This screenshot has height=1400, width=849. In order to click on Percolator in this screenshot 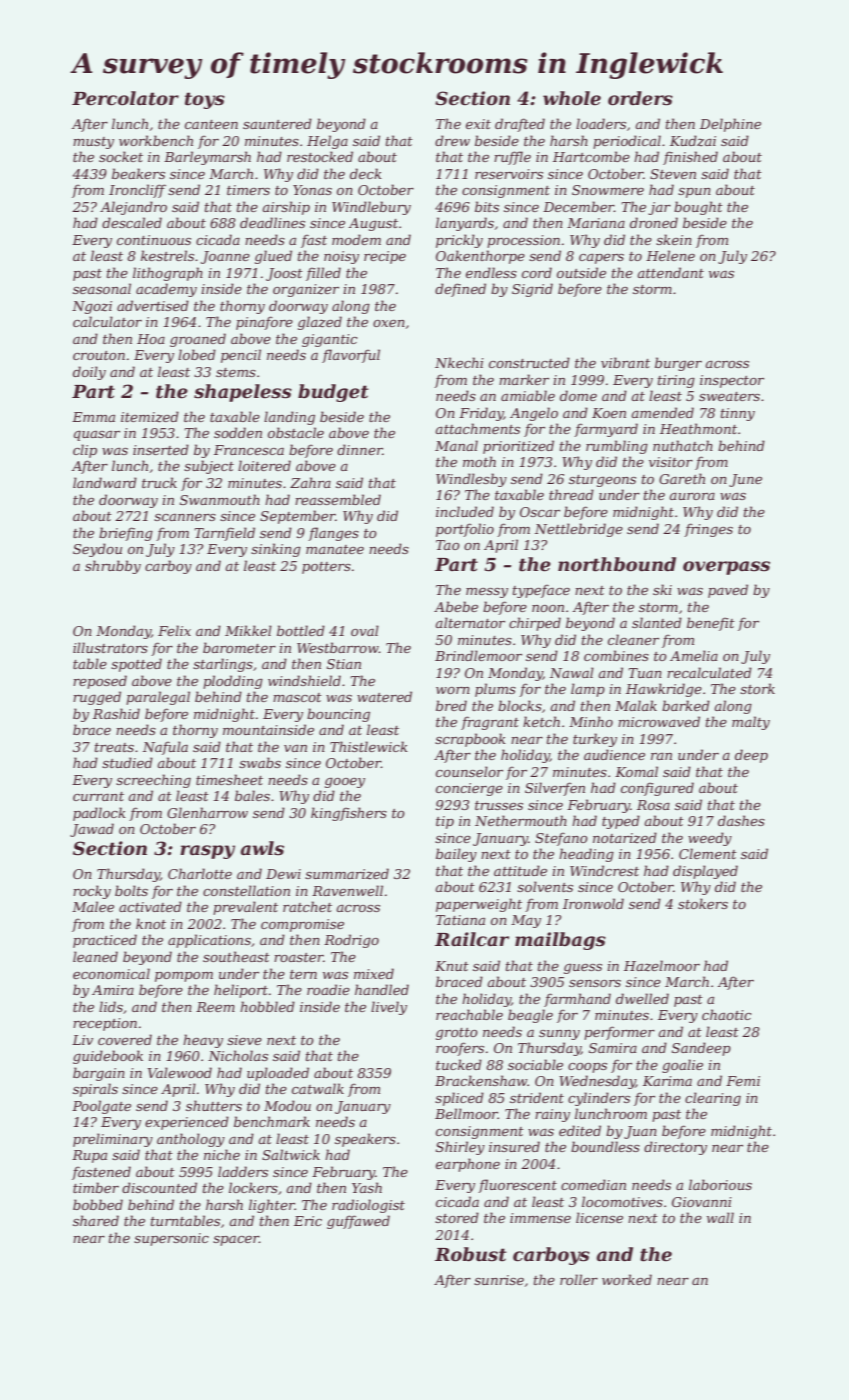, I will do `click(125, 98)`.
